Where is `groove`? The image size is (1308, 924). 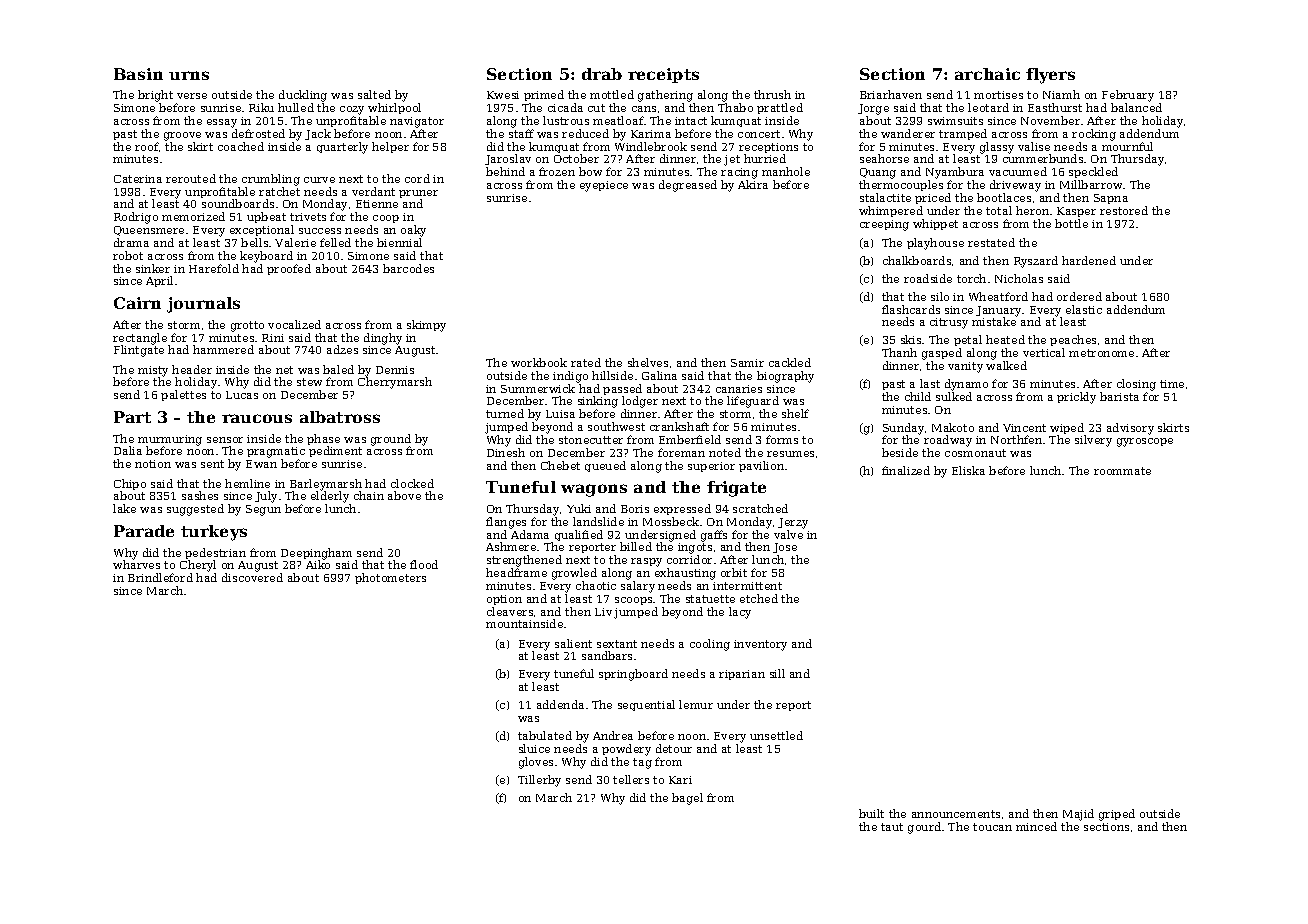 groove is located at coordinates (182, 136).
